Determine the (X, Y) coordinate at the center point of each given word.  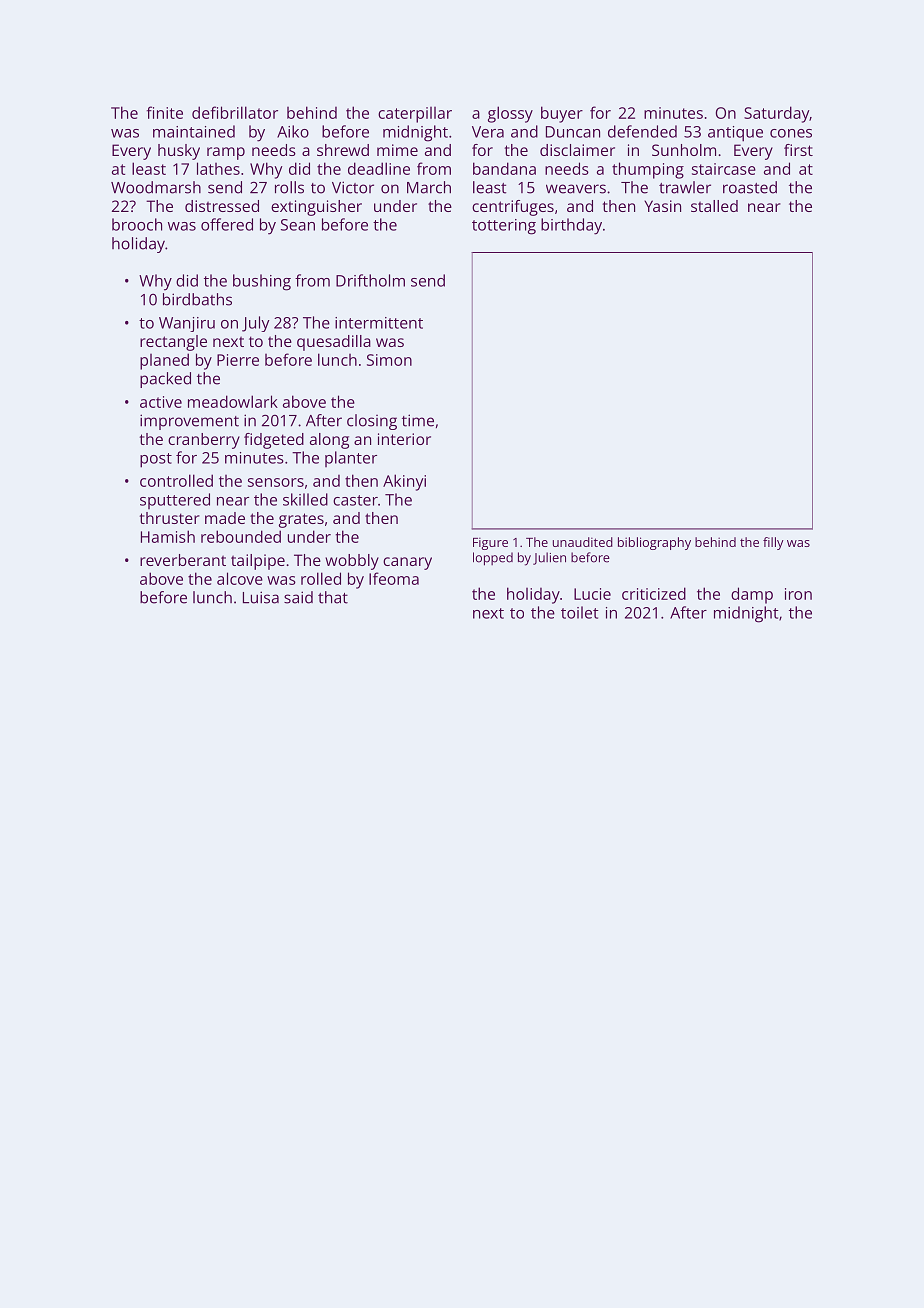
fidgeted (274, 441)
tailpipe (258, 562)
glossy (510, 114)
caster (355, 500)
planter (351, 459)
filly (773, 543)
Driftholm (370, 280)
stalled (714, 206)
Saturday (776, 114)
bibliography (654, 543)
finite (165, 112)
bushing (262, 282)
